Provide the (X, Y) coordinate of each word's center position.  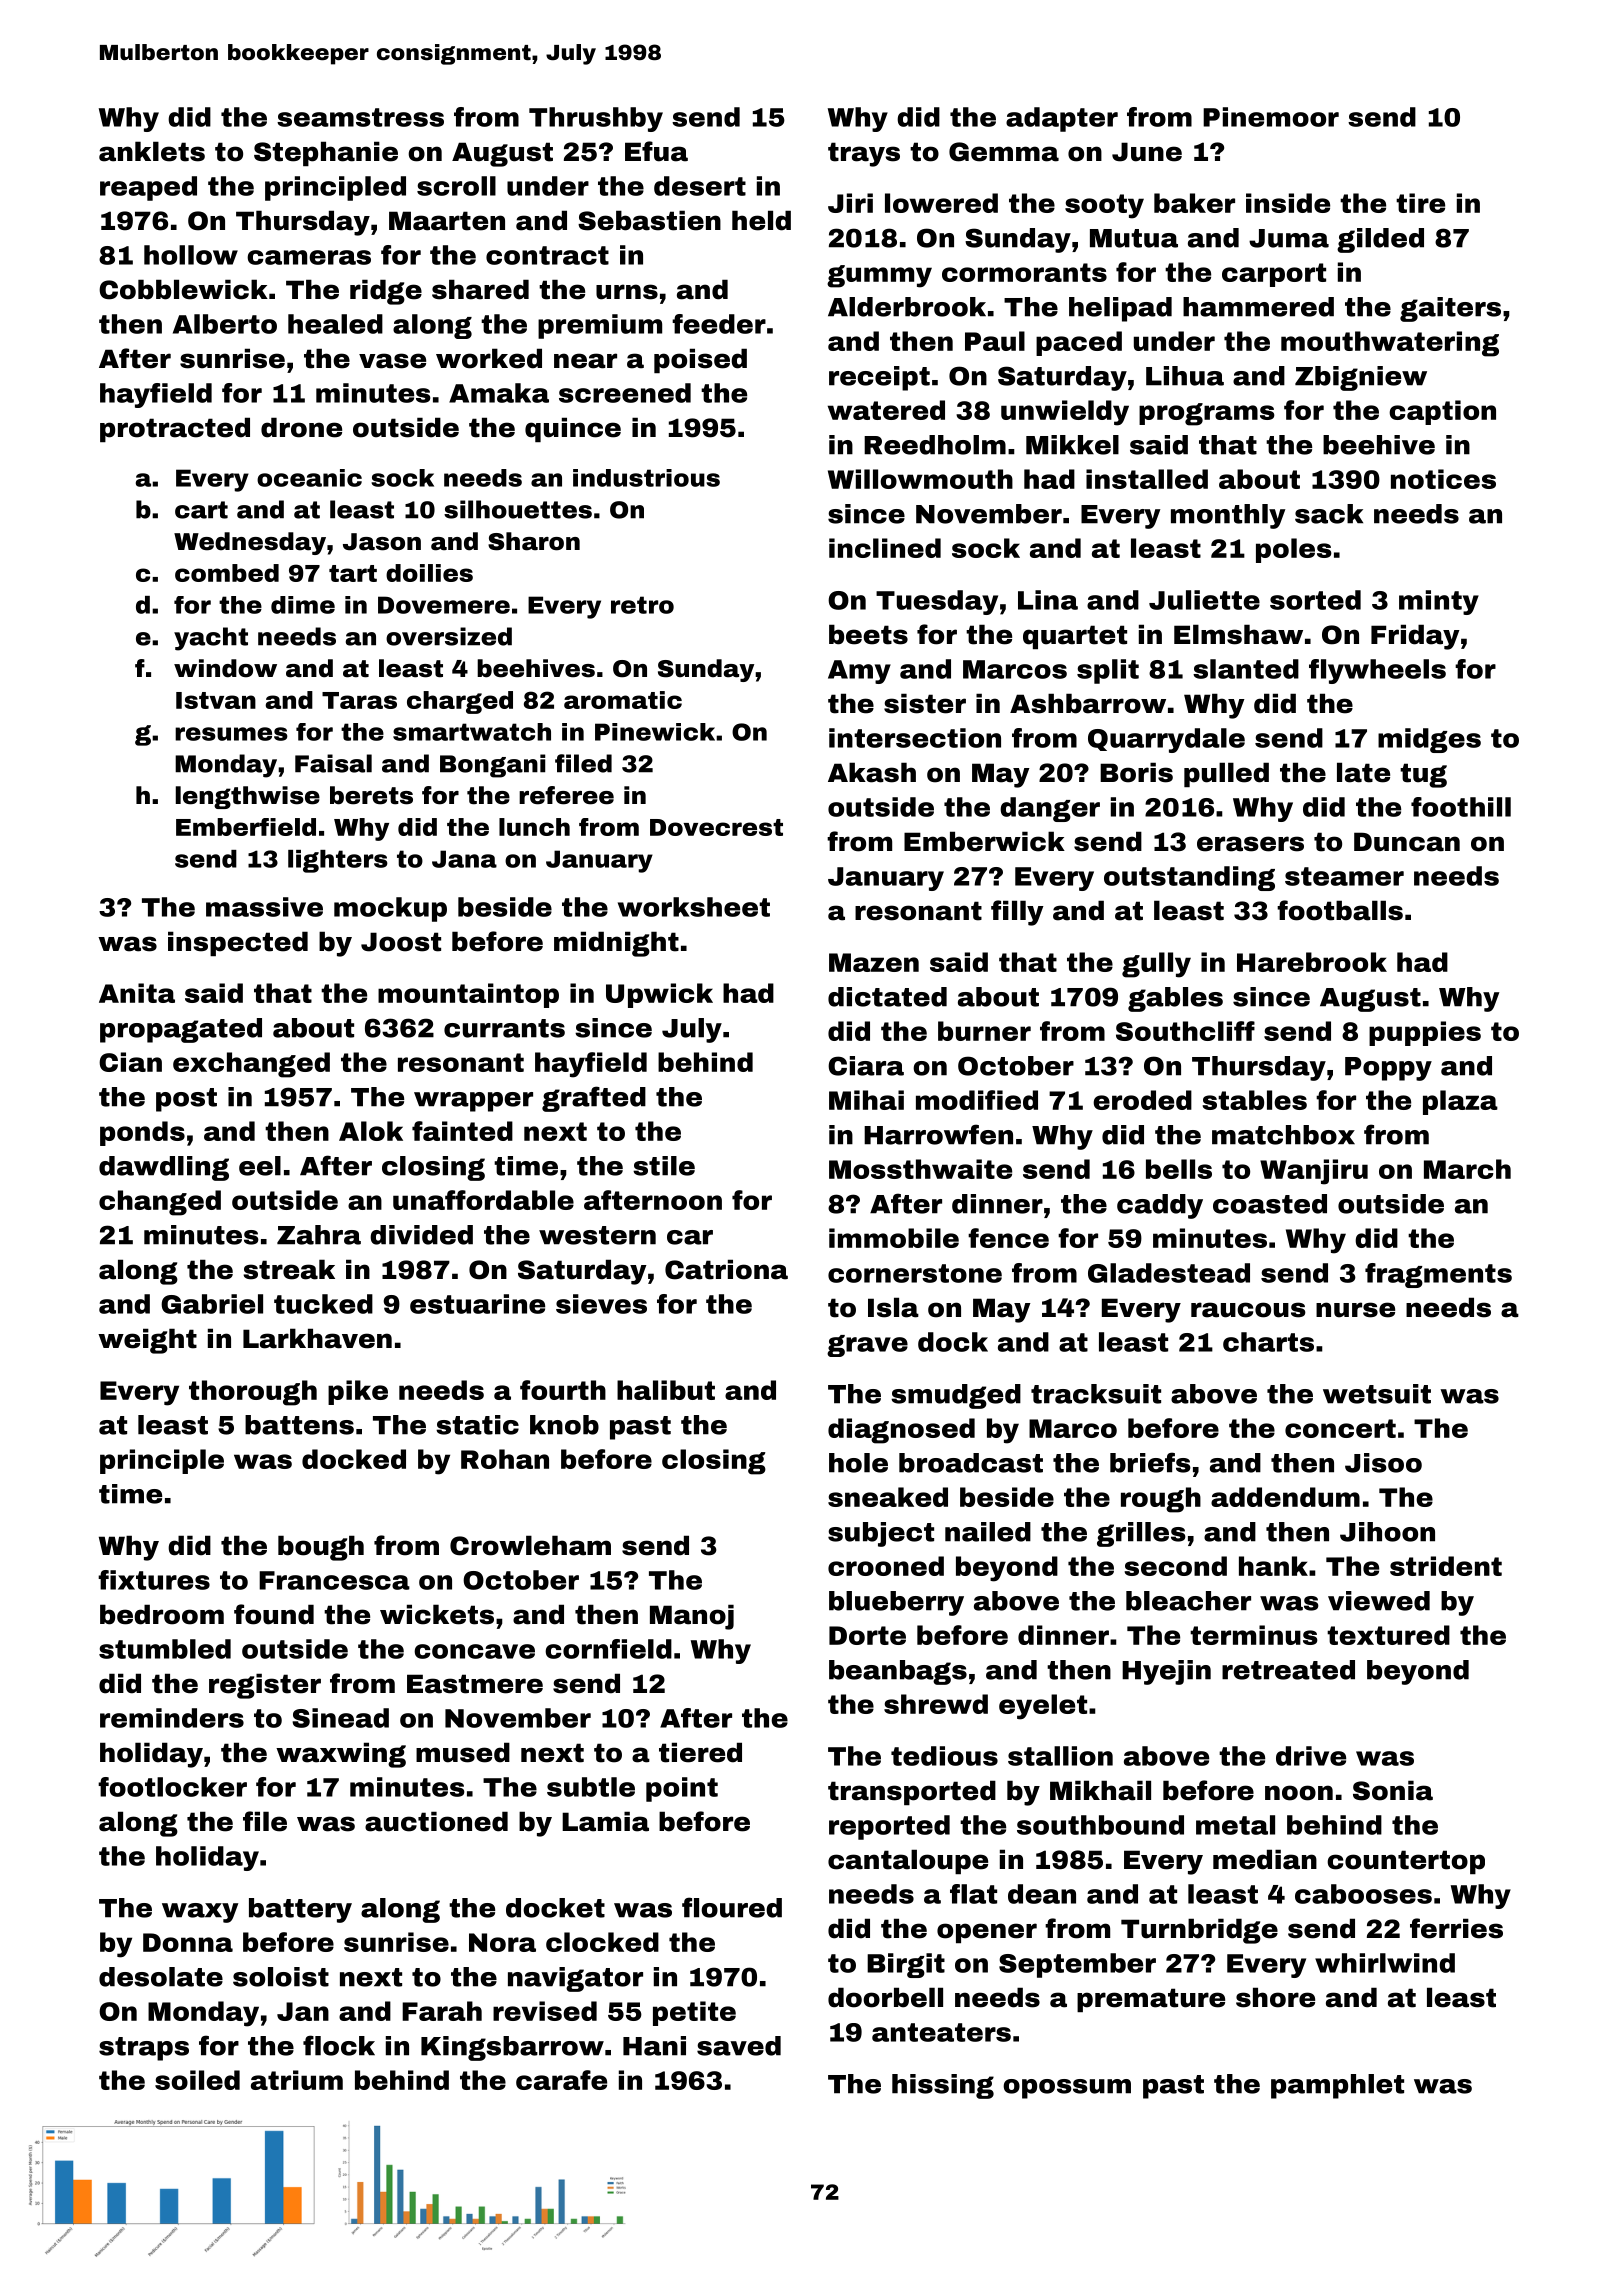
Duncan (1407, 842)
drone (301, 427)
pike (358, 1392)
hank (1273, 1566)
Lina (1048, 600)
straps (144, 2049)
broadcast (971, 1463)
